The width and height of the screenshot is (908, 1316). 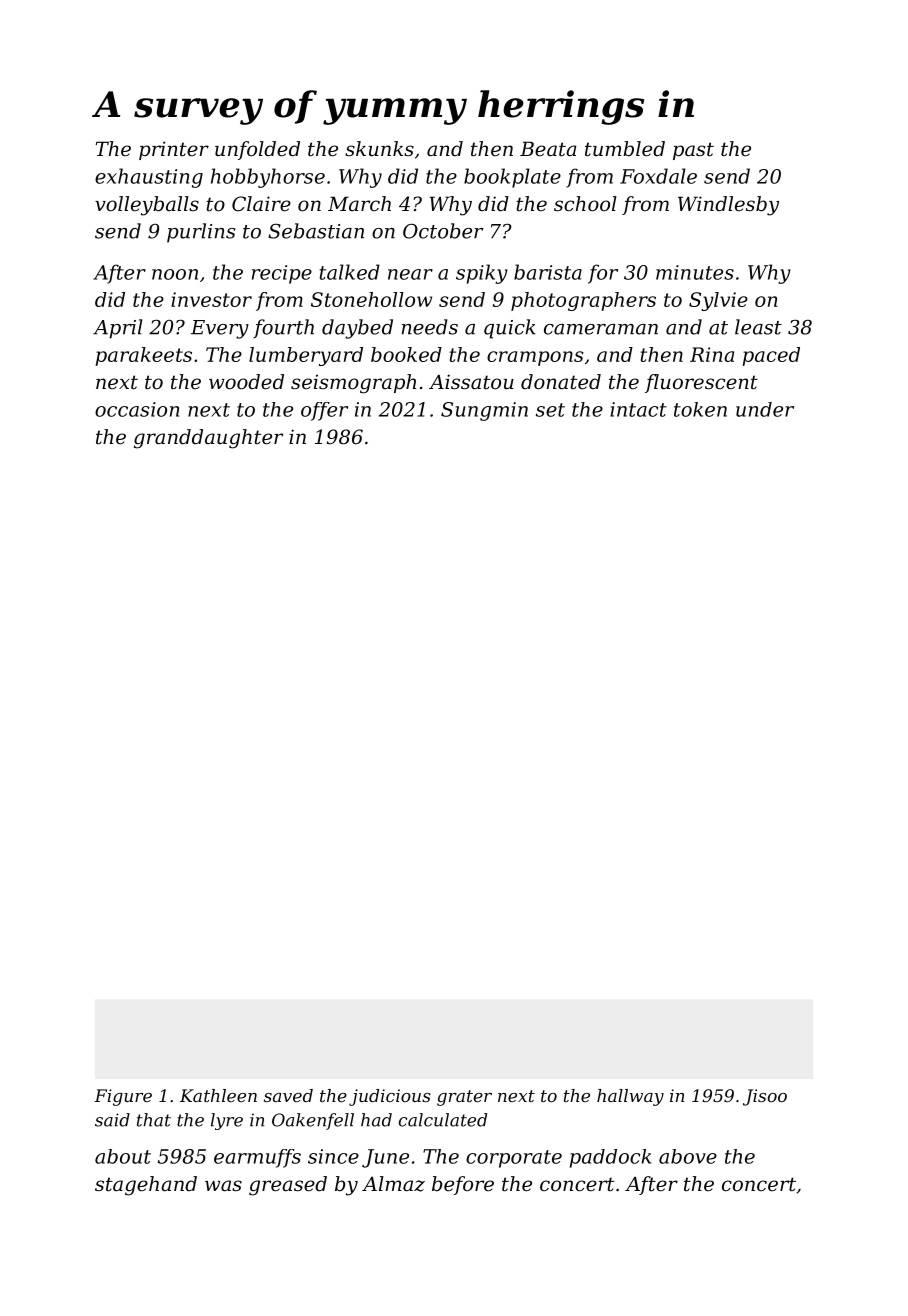 What do you see at coordinates (765, 409) in the screenshot?
I see `under` at bounding box center [765, 409].
